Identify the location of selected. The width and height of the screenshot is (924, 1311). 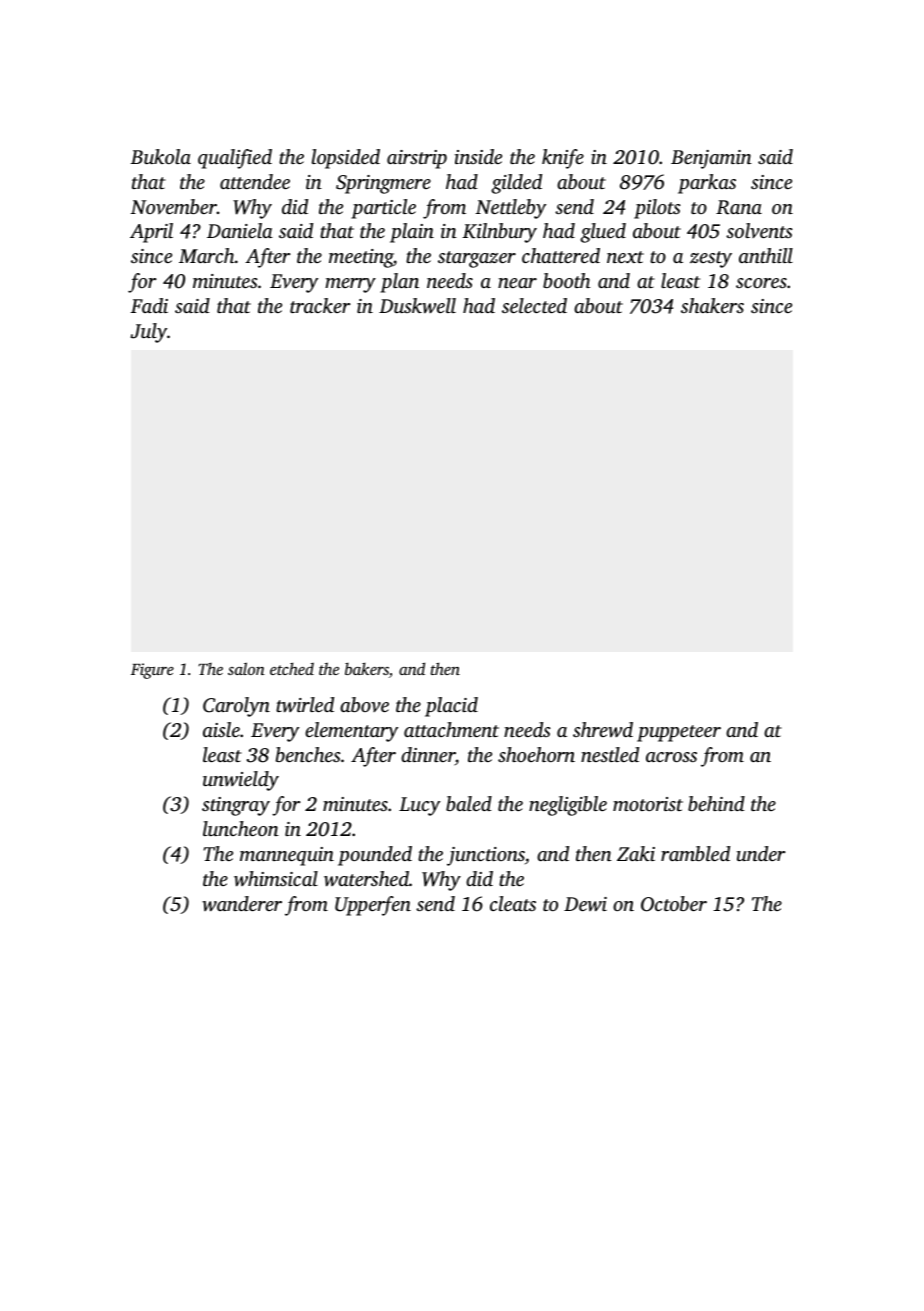
(534, 305).
